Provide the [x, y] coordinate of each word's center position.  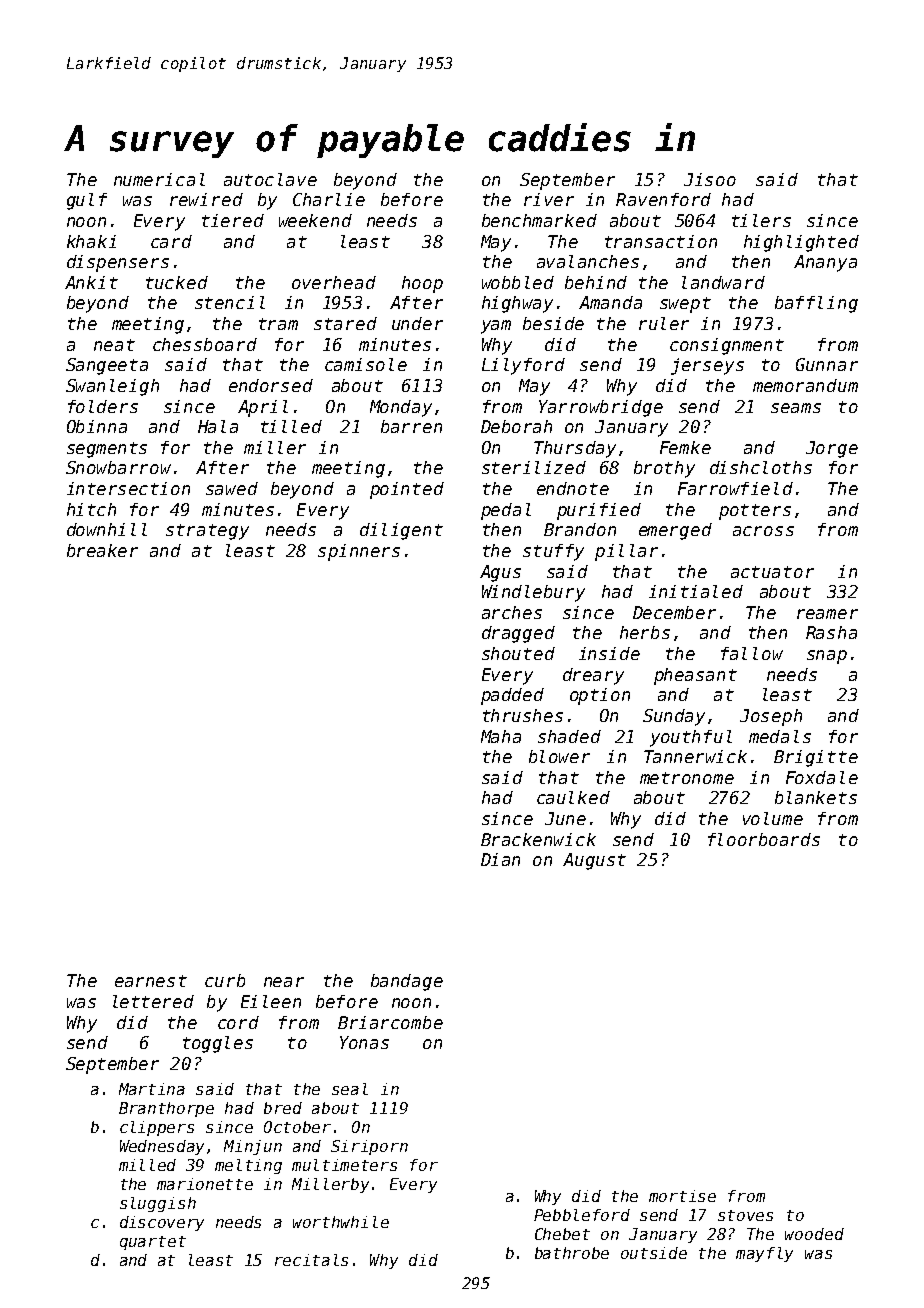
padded [512, 696]
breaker [102, 550]
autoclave [270, 179]
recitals [311, 1260]
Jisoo [710, 179]
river [549, 199]
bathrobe [572, 1253]
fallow [752, 653]
